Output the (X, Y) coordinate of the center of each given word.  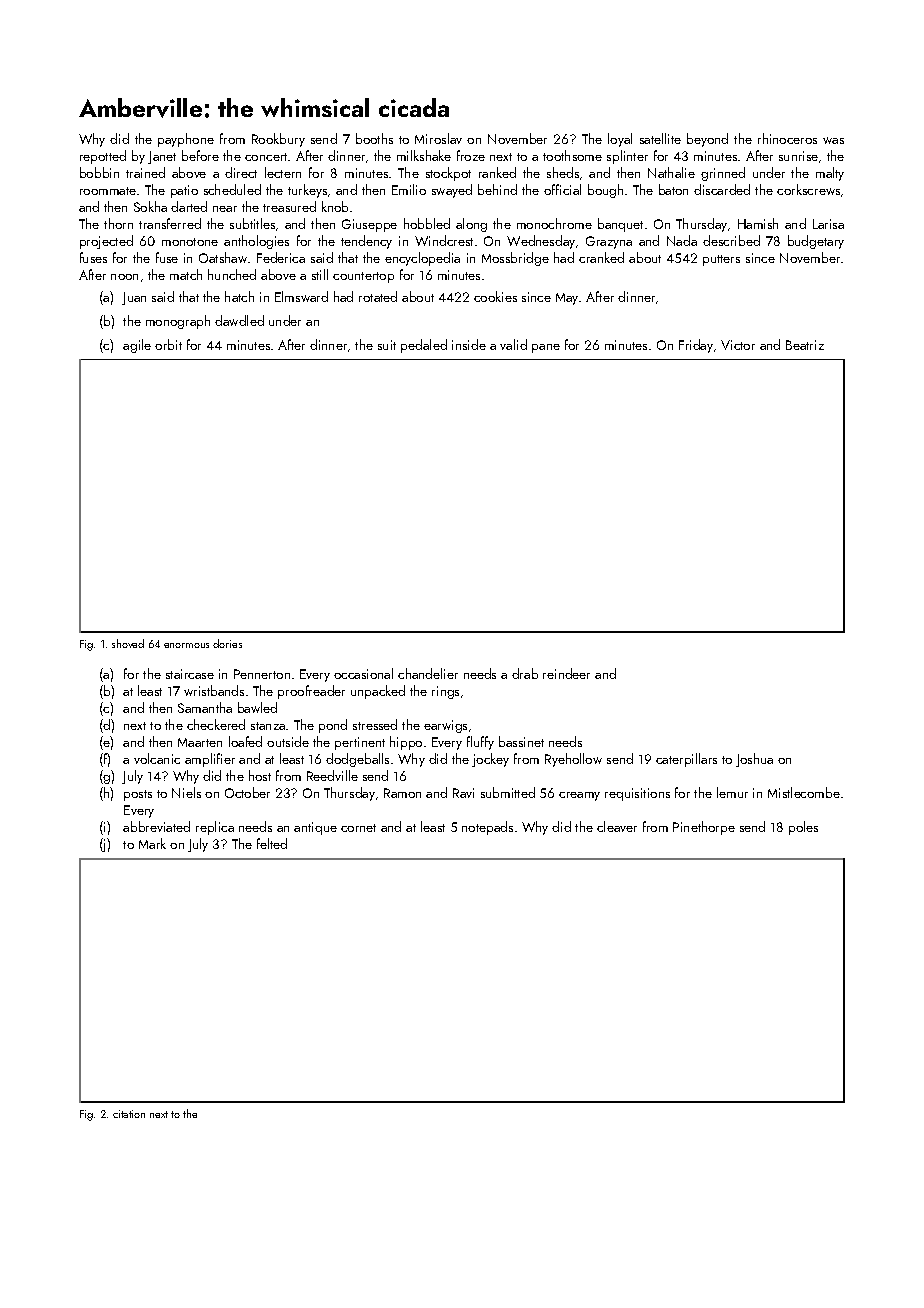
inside (469, 344)
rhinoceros (787, 138)
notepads (487, 828)
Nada (682, 240)
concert (267, 157)
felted (272, 843)
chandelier (428, 673)
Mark (152, 843)
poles (803, 828)
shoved (128, 643)
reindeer (566, 673)
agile (137, 346)
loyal (620, 140)
